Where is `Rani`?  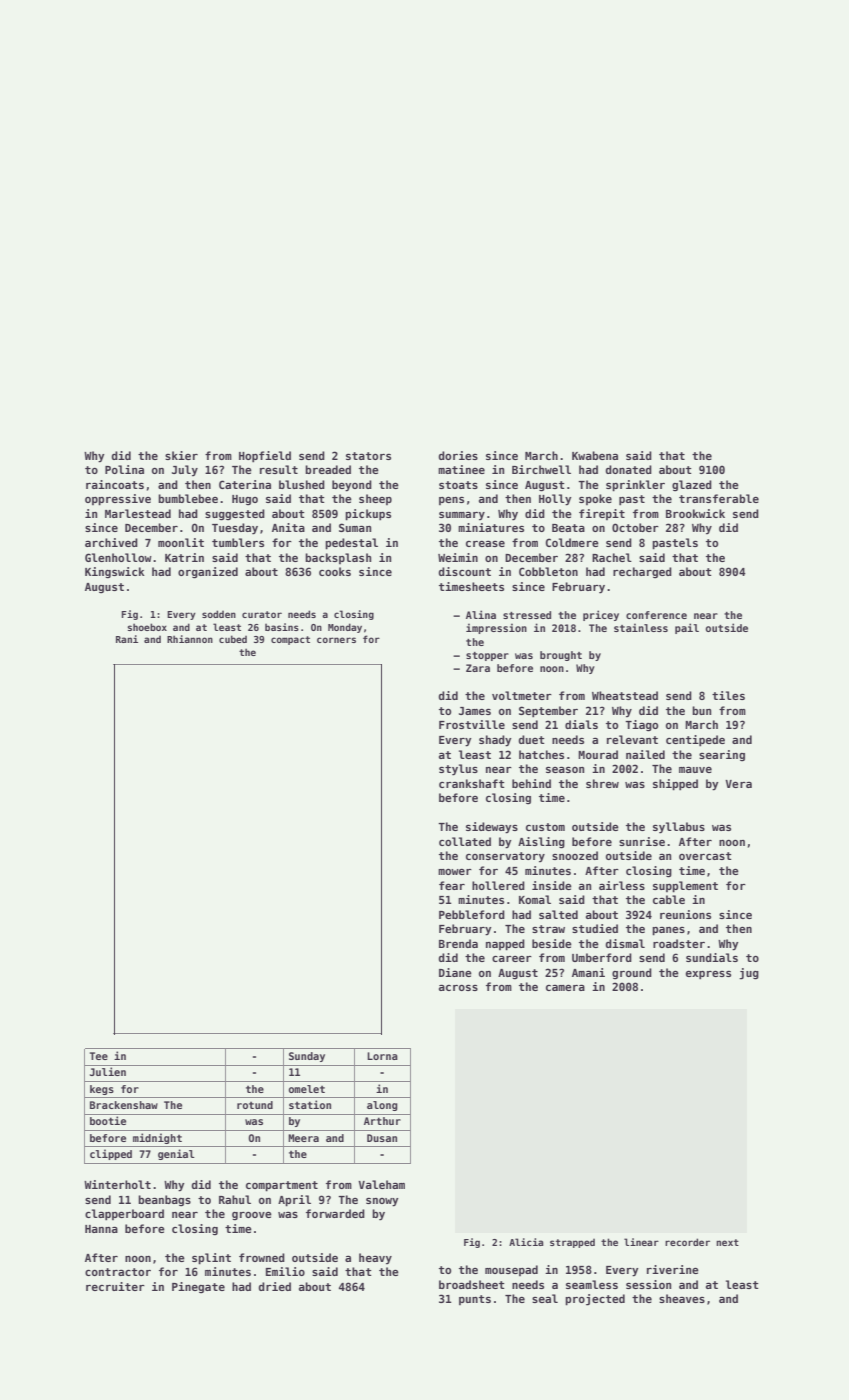
Rani is located at coordinates (127, 639).
